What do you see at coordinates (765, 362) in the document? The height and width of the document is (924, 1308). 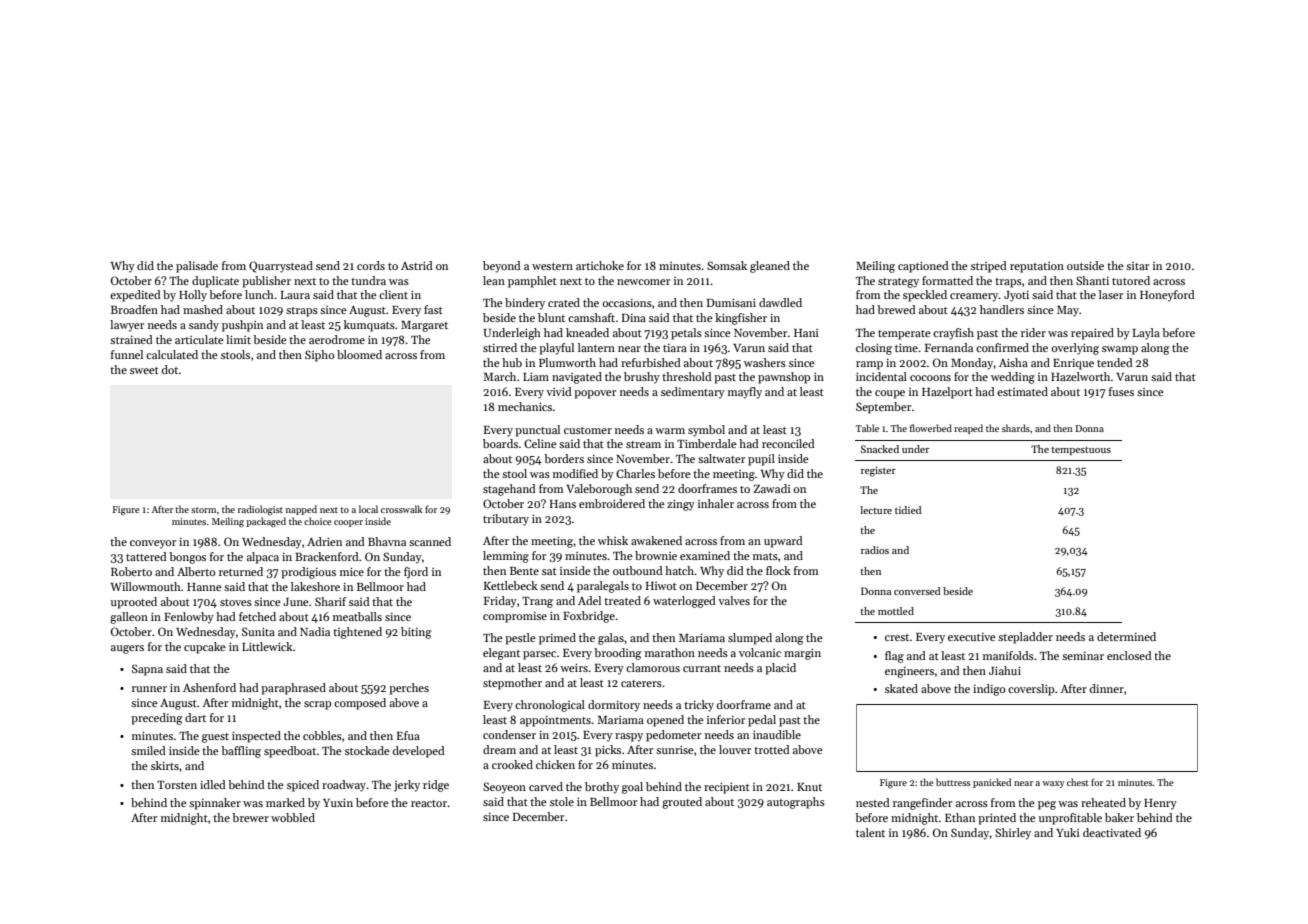 I see `washers` at bounding box center [765, 362].
